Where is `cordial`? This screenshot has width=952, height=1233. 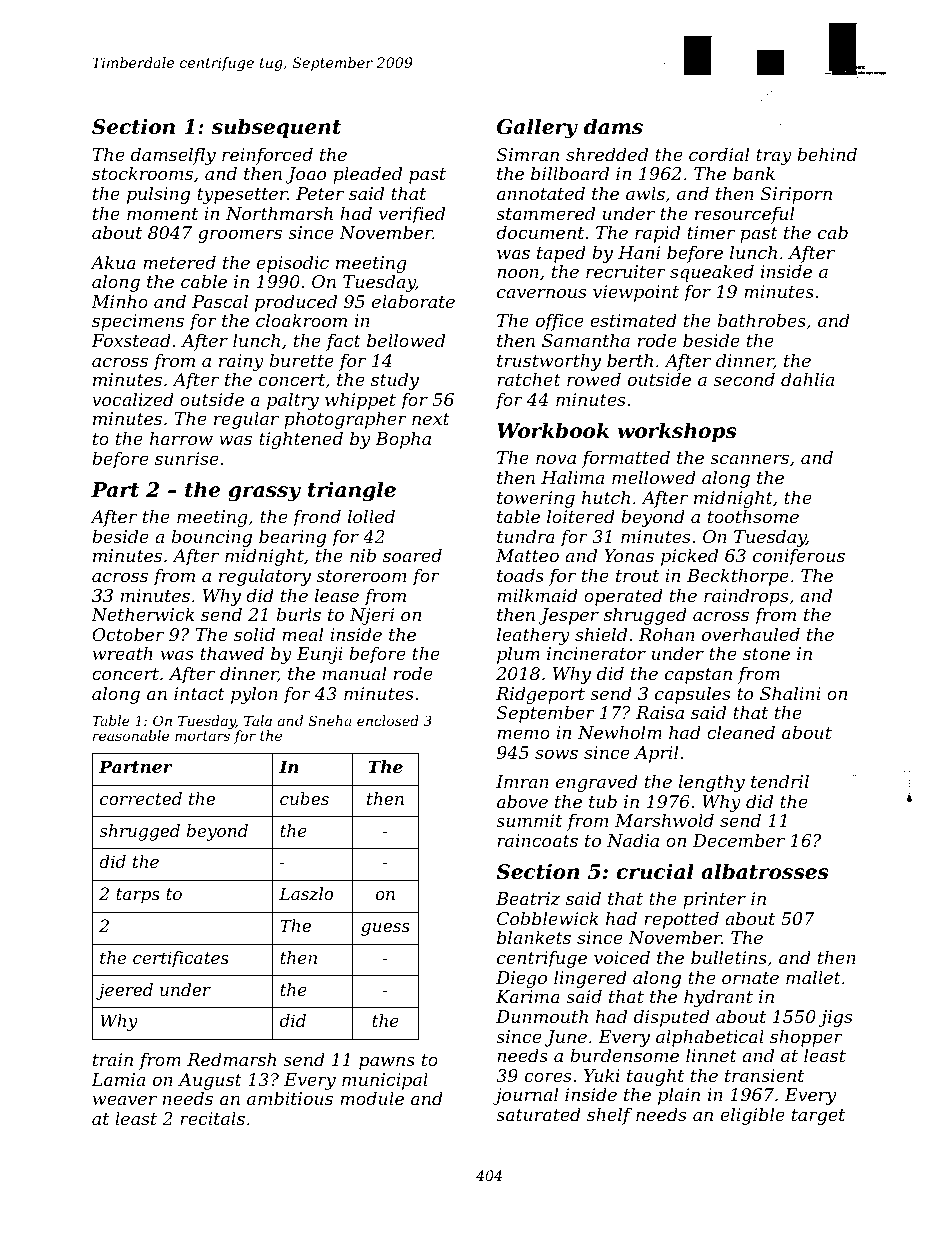
cordial is located at coordinates (719, 154).
